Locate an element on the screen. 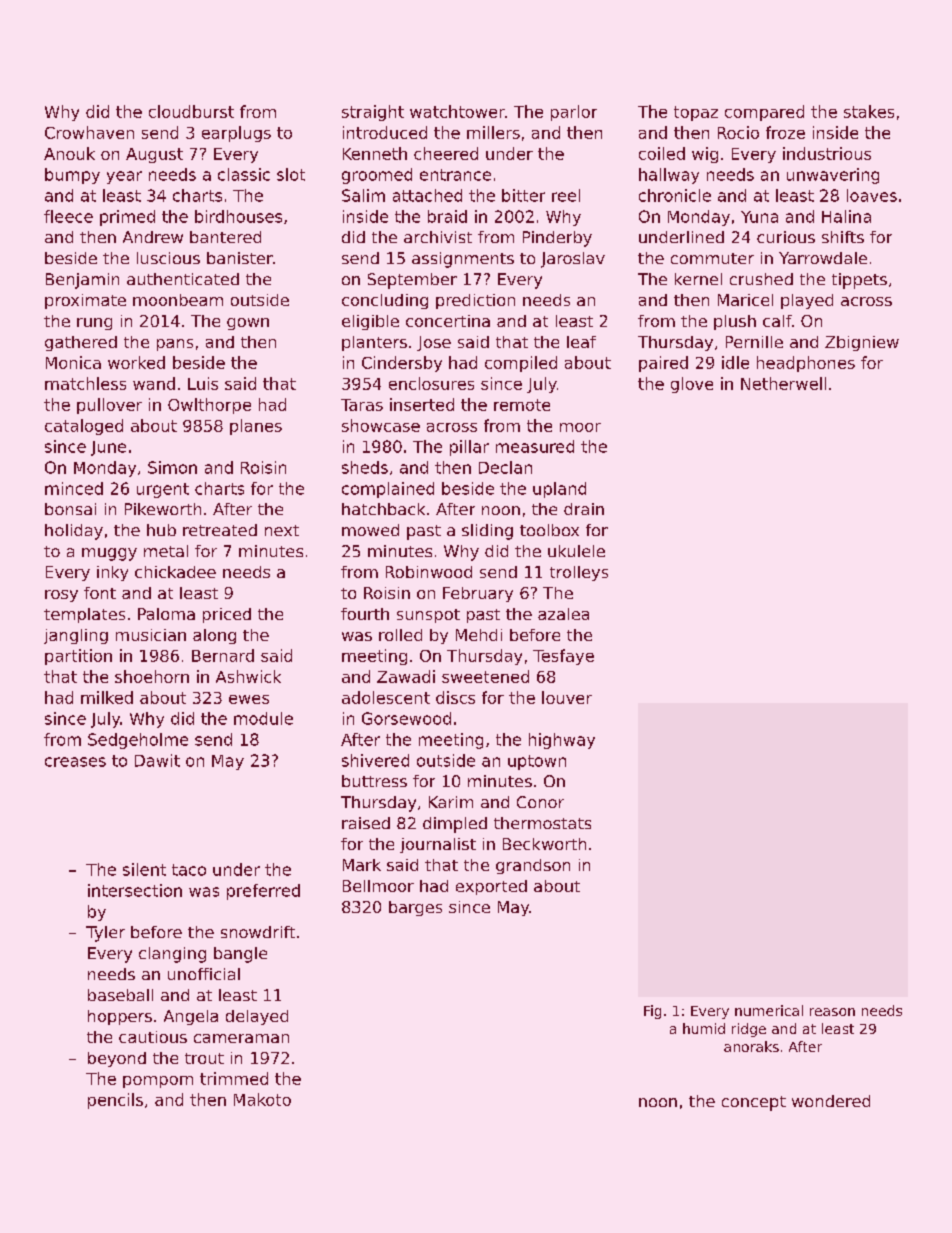 The image size is (952, 1233). Makoto is located at coordinates (262, 1099).
